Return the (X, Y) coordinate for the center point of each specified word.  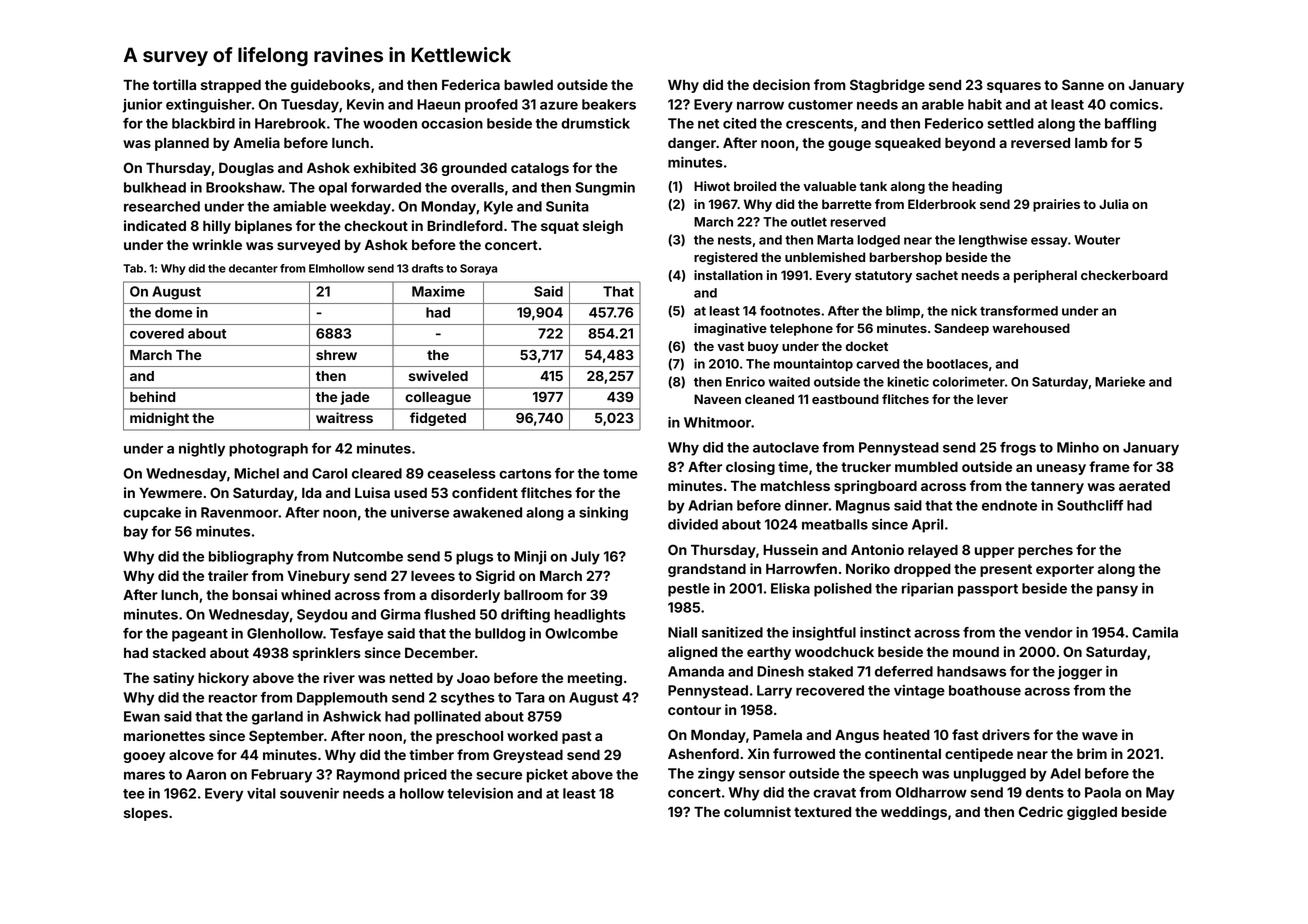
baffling (1130, 125)
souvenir (309, 793)
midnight (159, 419)
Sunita (567, 206)
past (577, 737)
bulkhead (155, 187)
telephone (801, 329)
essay (1049, 242)
